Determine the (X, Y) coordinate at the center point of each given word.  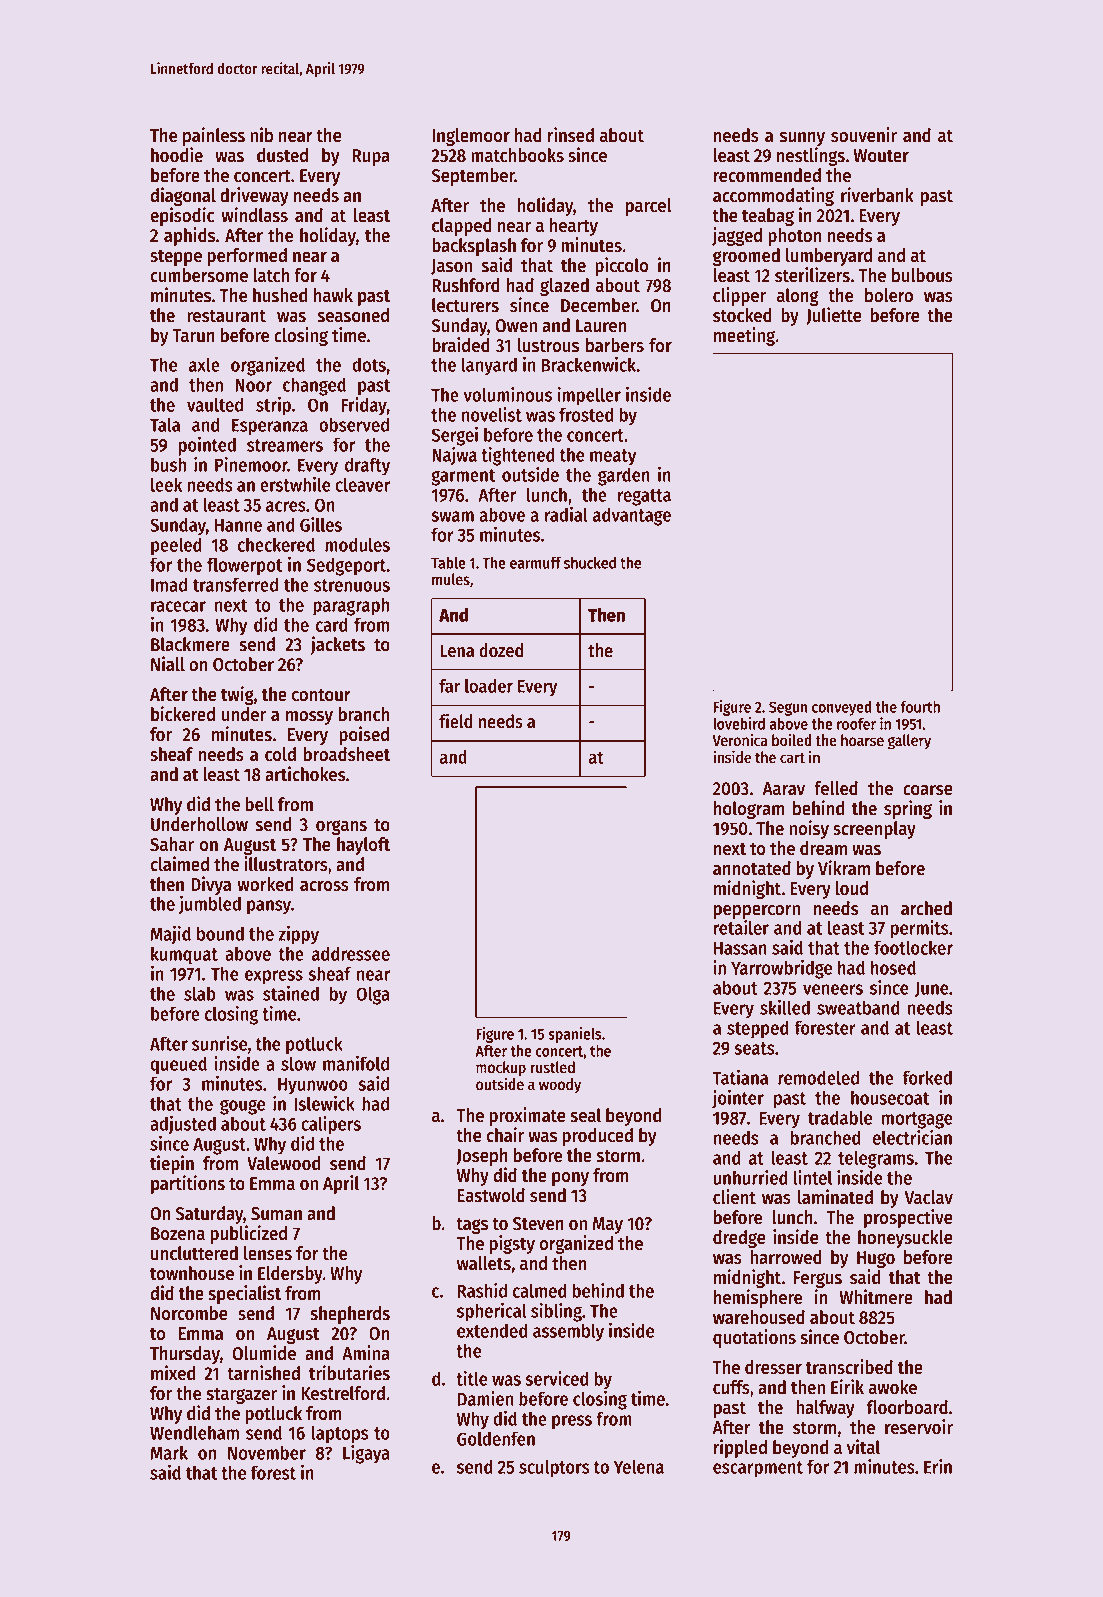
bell (259, 804)
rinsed (571, 135)
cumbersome (199, 275)
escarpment (758, 1469)
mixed (173, 1373)
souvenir (864, 135)
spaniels (574, 1035)
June (932, 989)
